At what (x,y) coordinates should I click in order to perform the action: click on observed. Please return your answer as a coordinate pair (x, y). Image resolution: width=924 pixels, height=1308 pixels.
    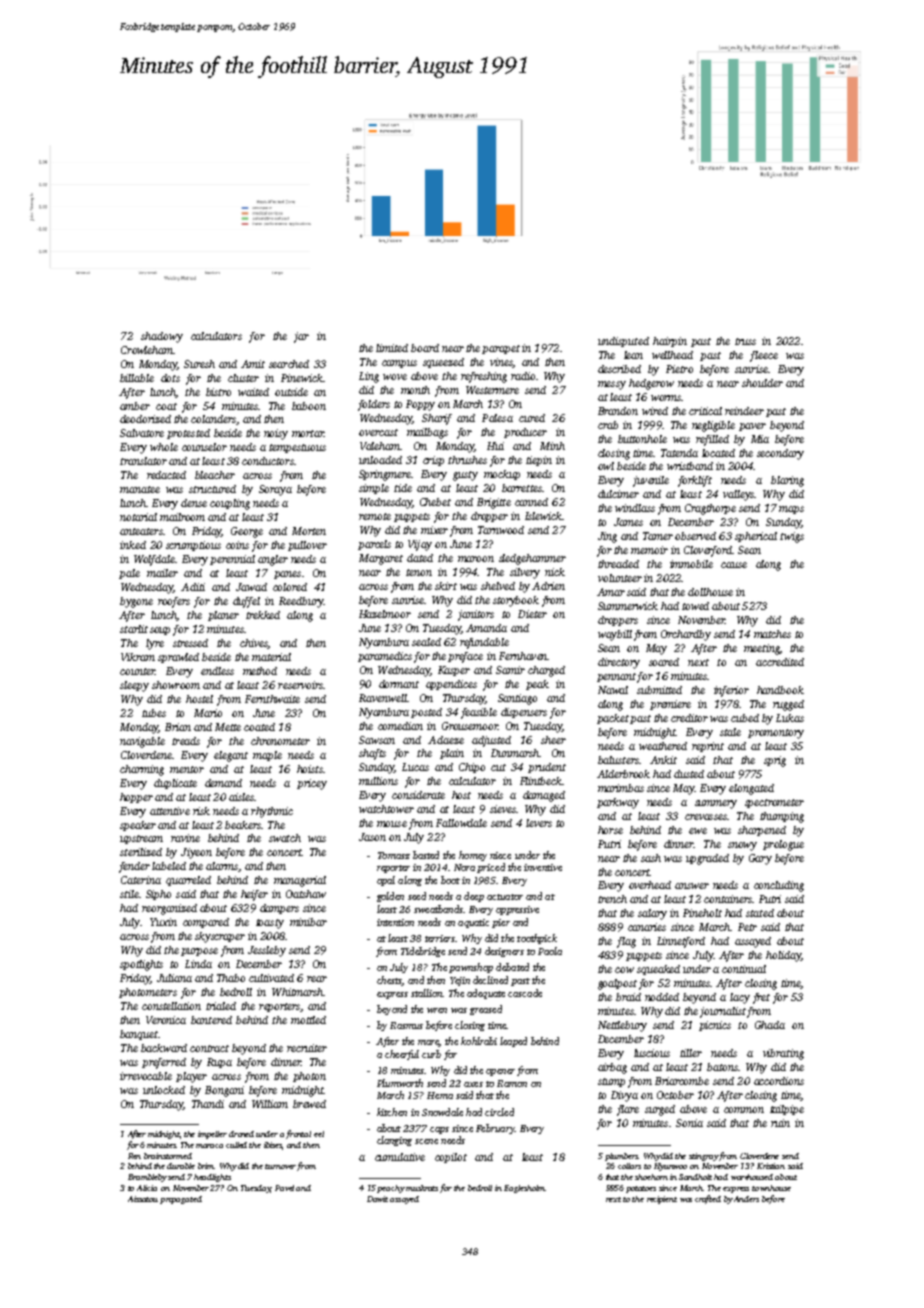
    Looking at the image, I should click on (695, 536).
